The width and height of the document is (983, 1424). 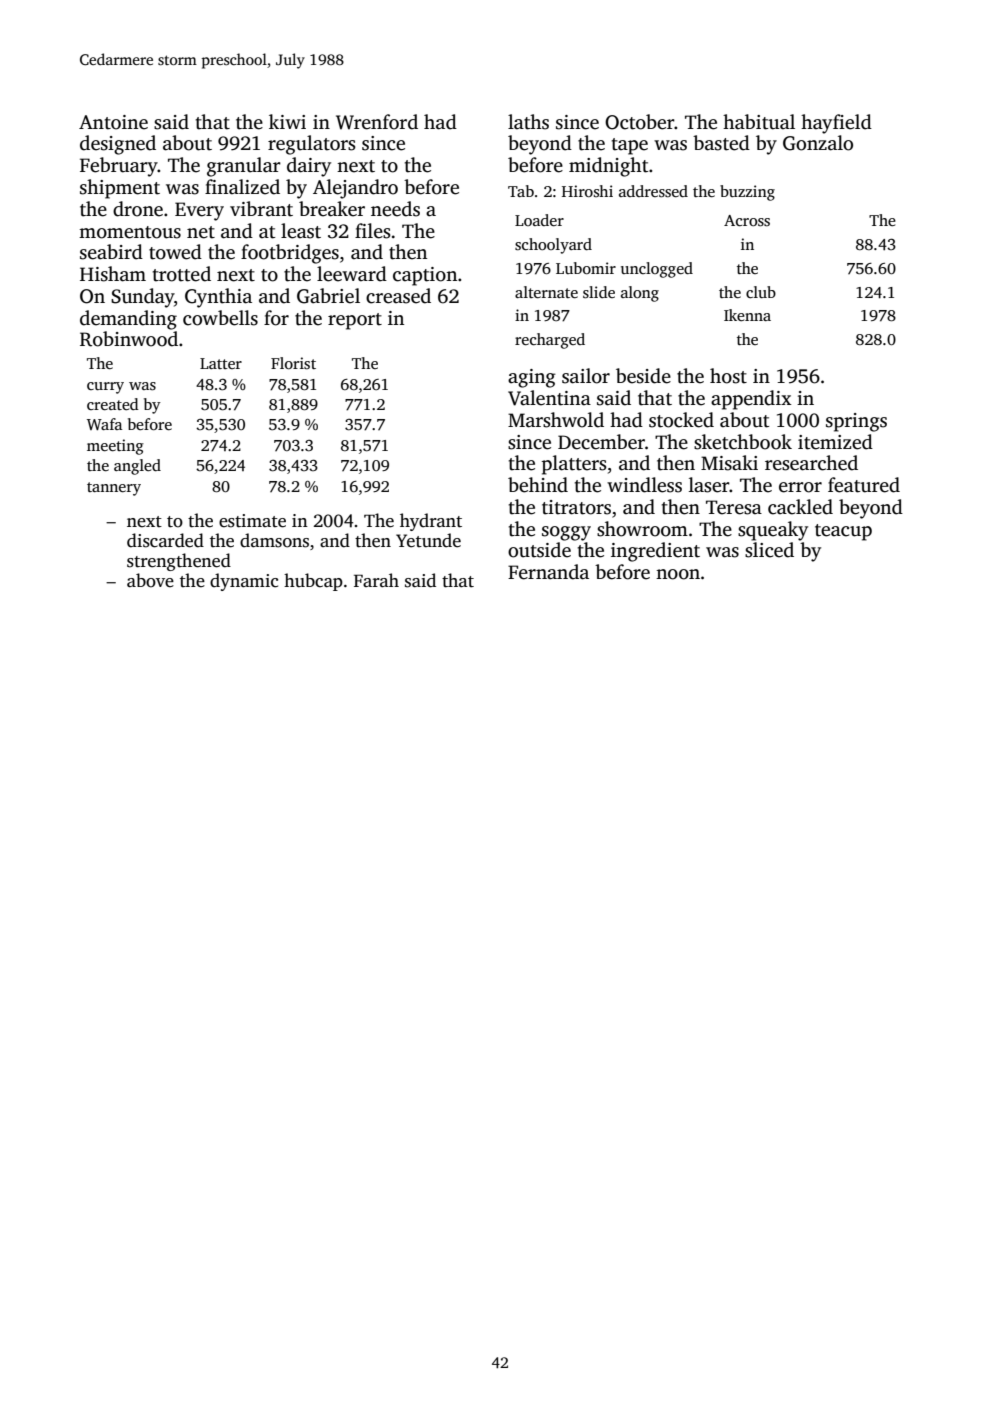 I want to click on above, so click(x=150, y=580).
